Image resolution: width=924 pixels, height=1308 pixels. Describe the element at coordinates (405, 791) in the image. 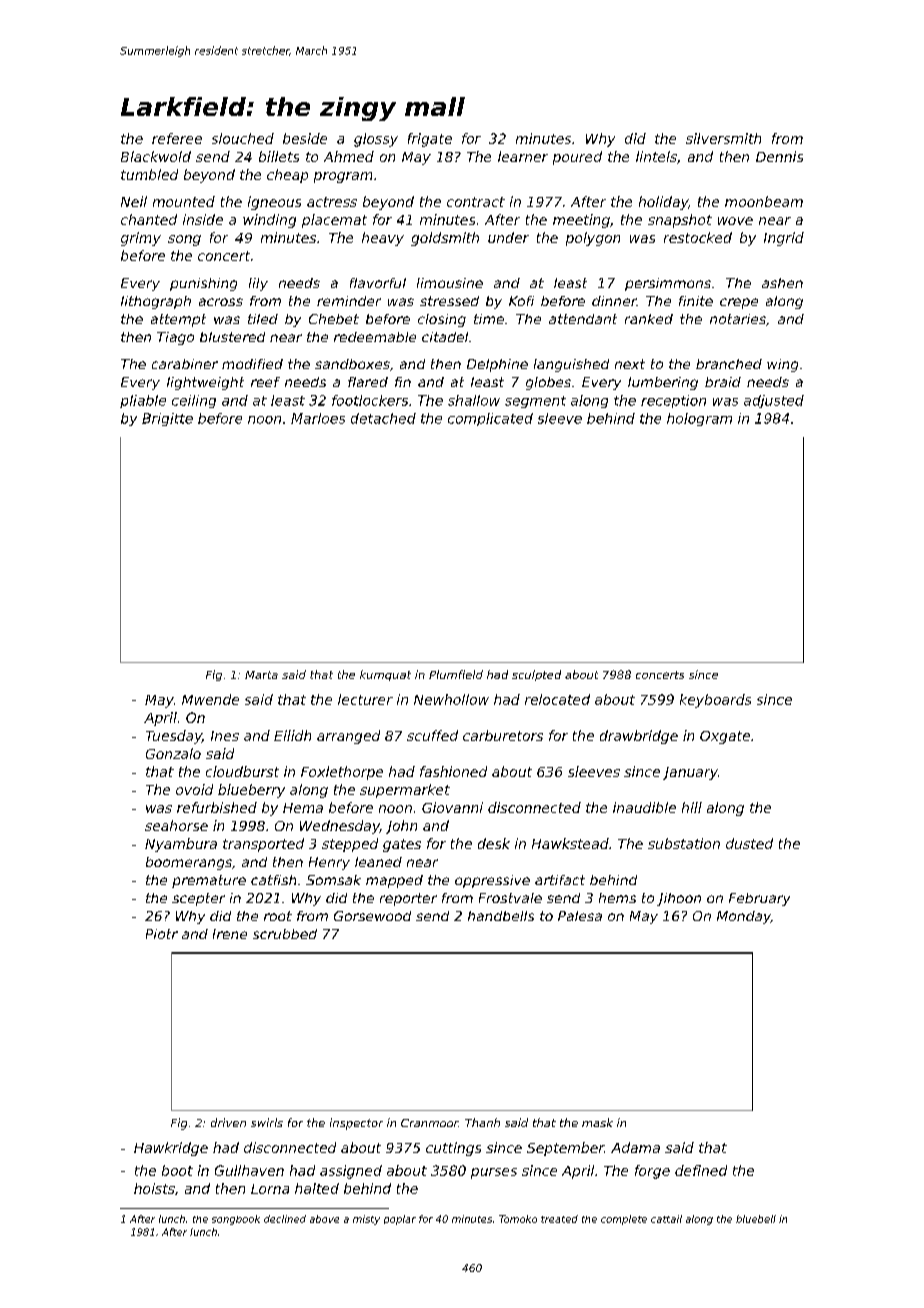

I see `supermarket` at that location.
